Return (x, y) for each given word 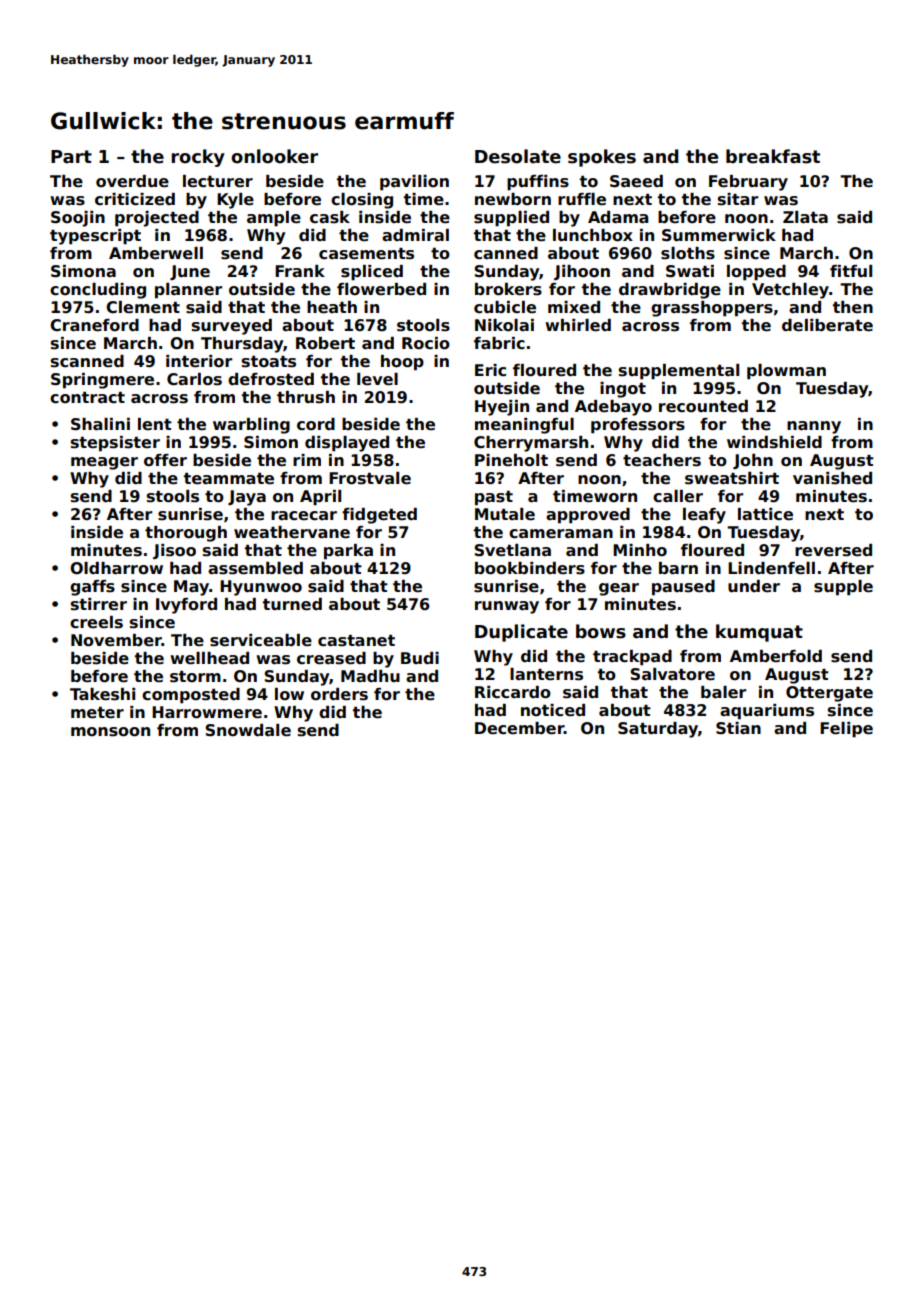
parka (348, 552)
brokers (508, 289)
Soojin (78, 219)
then (853, 307)
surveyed (232, 327)
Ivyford (186, 606)
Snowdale (248, 730)
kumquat (759, 633)
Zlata (805, 217)
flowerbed (381, 289)
